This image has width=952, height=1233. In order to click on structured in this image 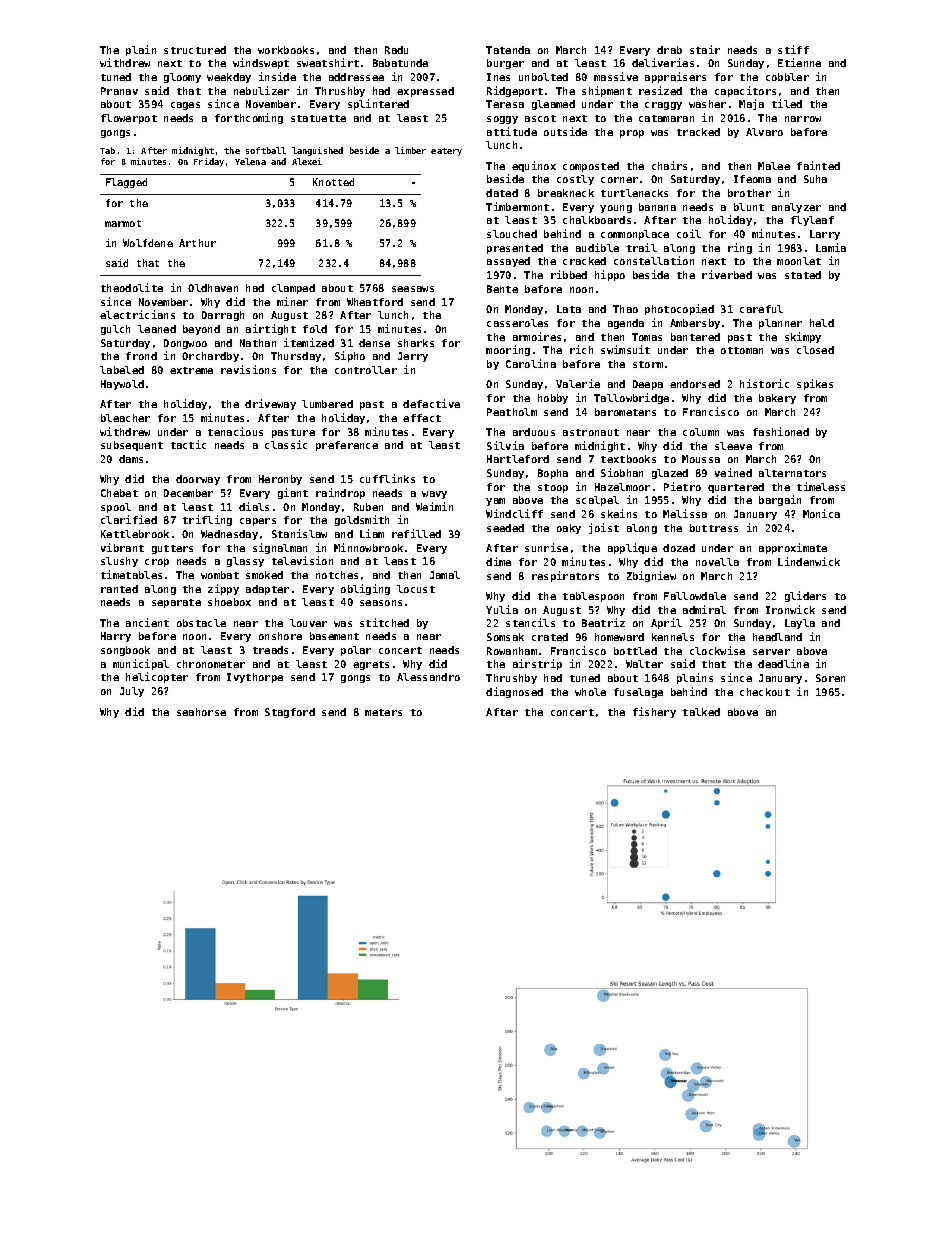, I will do `click(195, 50)`.
